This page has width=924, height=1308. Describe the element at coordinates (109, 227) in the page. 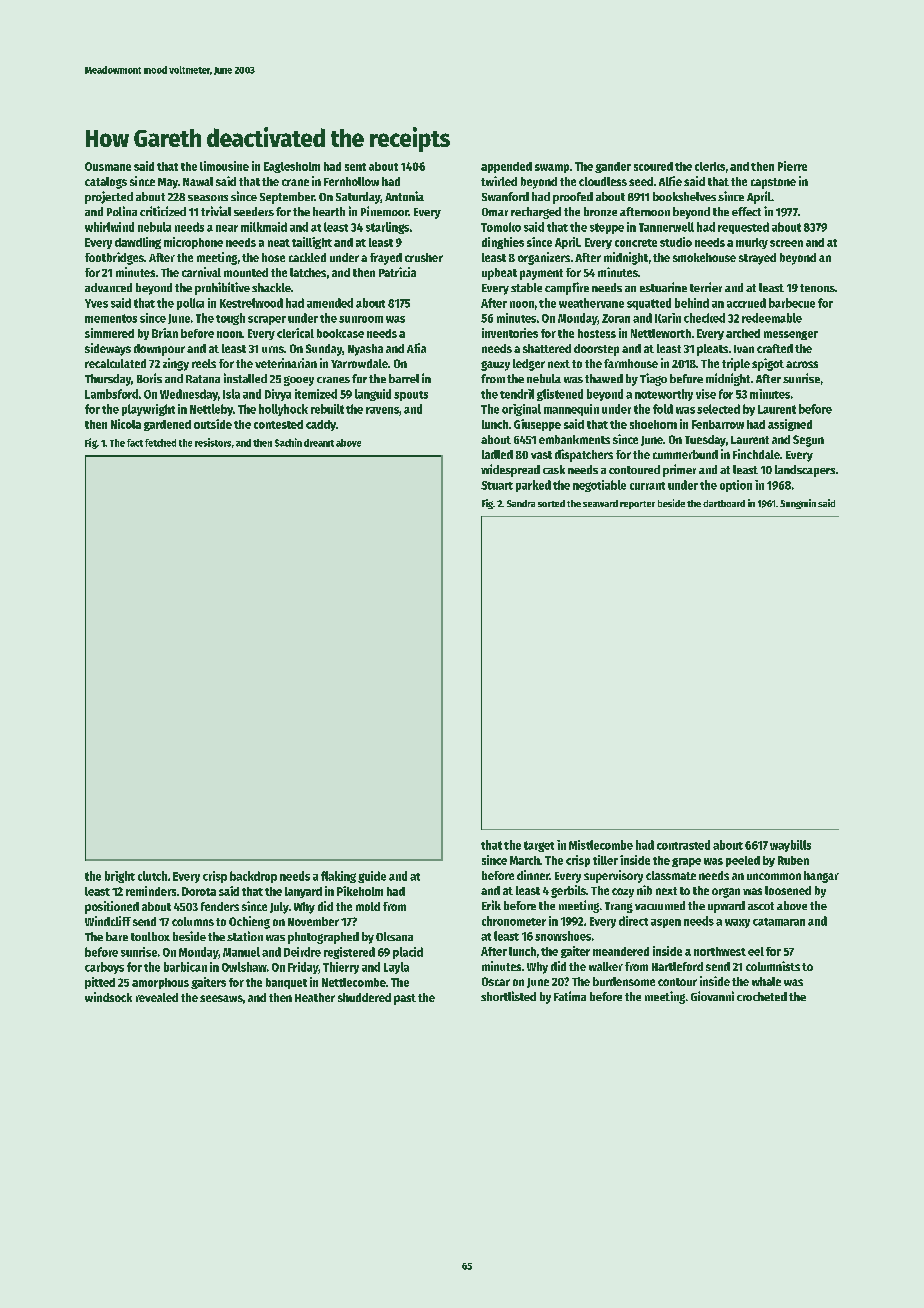

I see `whirlwind` at that location.
